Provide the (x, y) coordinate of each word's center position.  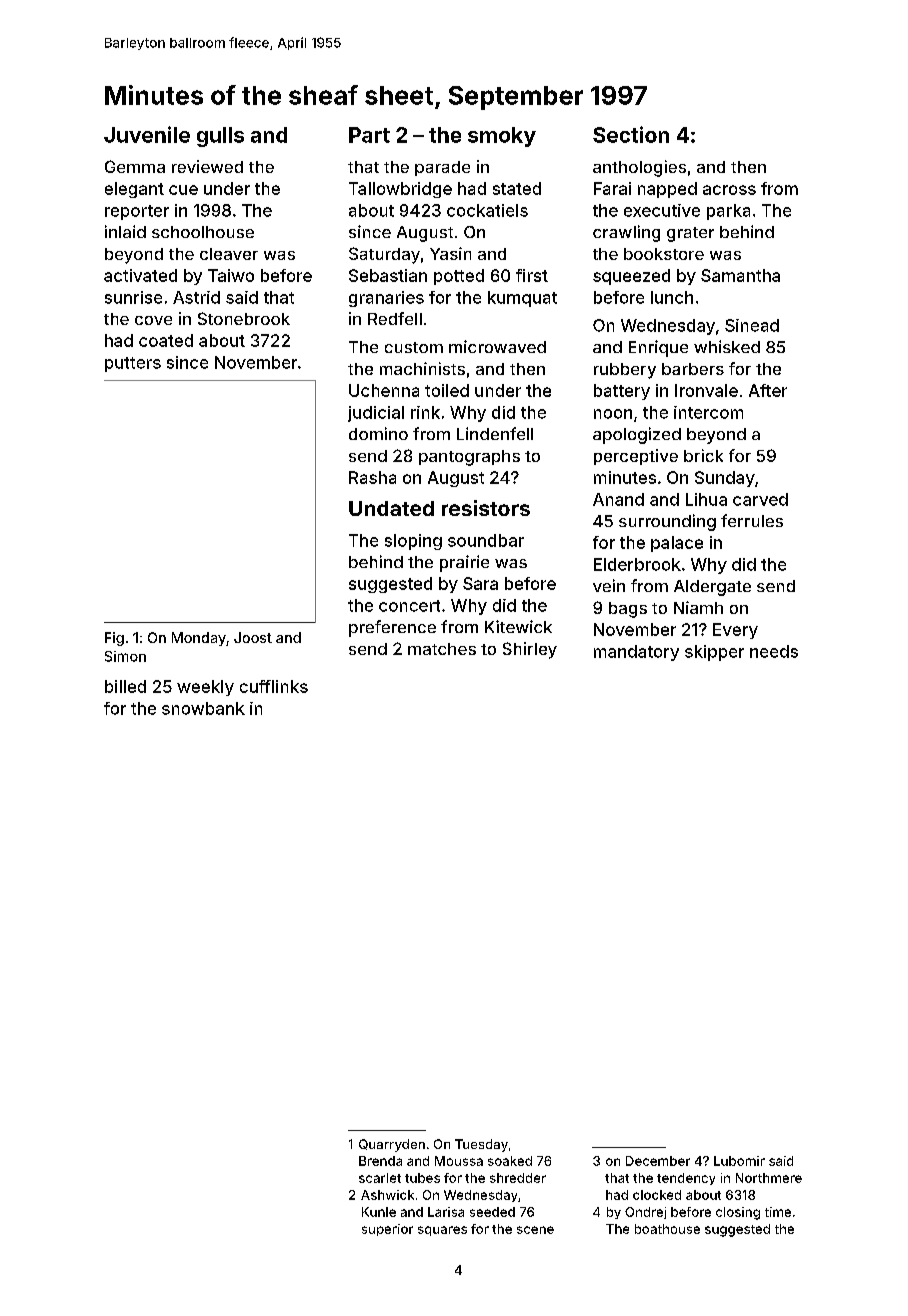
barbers (693, 369)
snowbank (203, 708)
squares (442, 1231)
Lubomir (739, 1161)
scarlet (380, 1178)
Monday (199, 639)
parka (728, 212)
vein (609, 585)
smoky (502, 137)
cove (153, 320)
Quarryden (392, 1145)
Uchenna (384, 390)
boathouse (667, 1229)
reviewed (207, 166)
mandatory (636, 653)
